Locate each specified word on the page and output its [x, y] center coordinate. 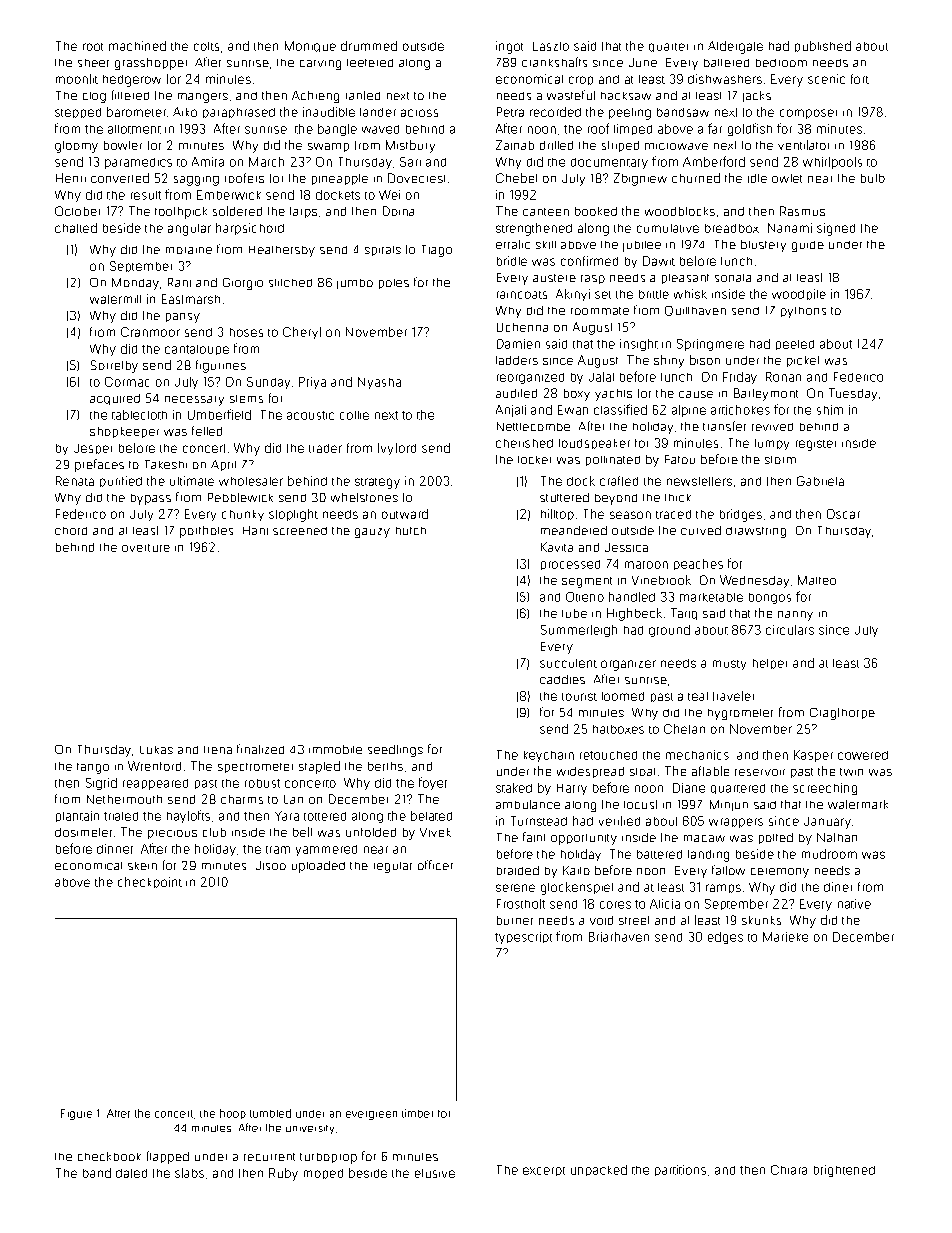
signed [836, 229]
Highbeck [634, 614]
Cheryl [302, 333]
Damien [518, 344]
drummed [369, 46]
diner [838, 887]
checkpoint [150, 882]
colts [206, 46]
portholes [206, 532]
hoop [233, 1114]
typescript [523, 938]
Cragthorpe [842, 714]
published [823, 46]
